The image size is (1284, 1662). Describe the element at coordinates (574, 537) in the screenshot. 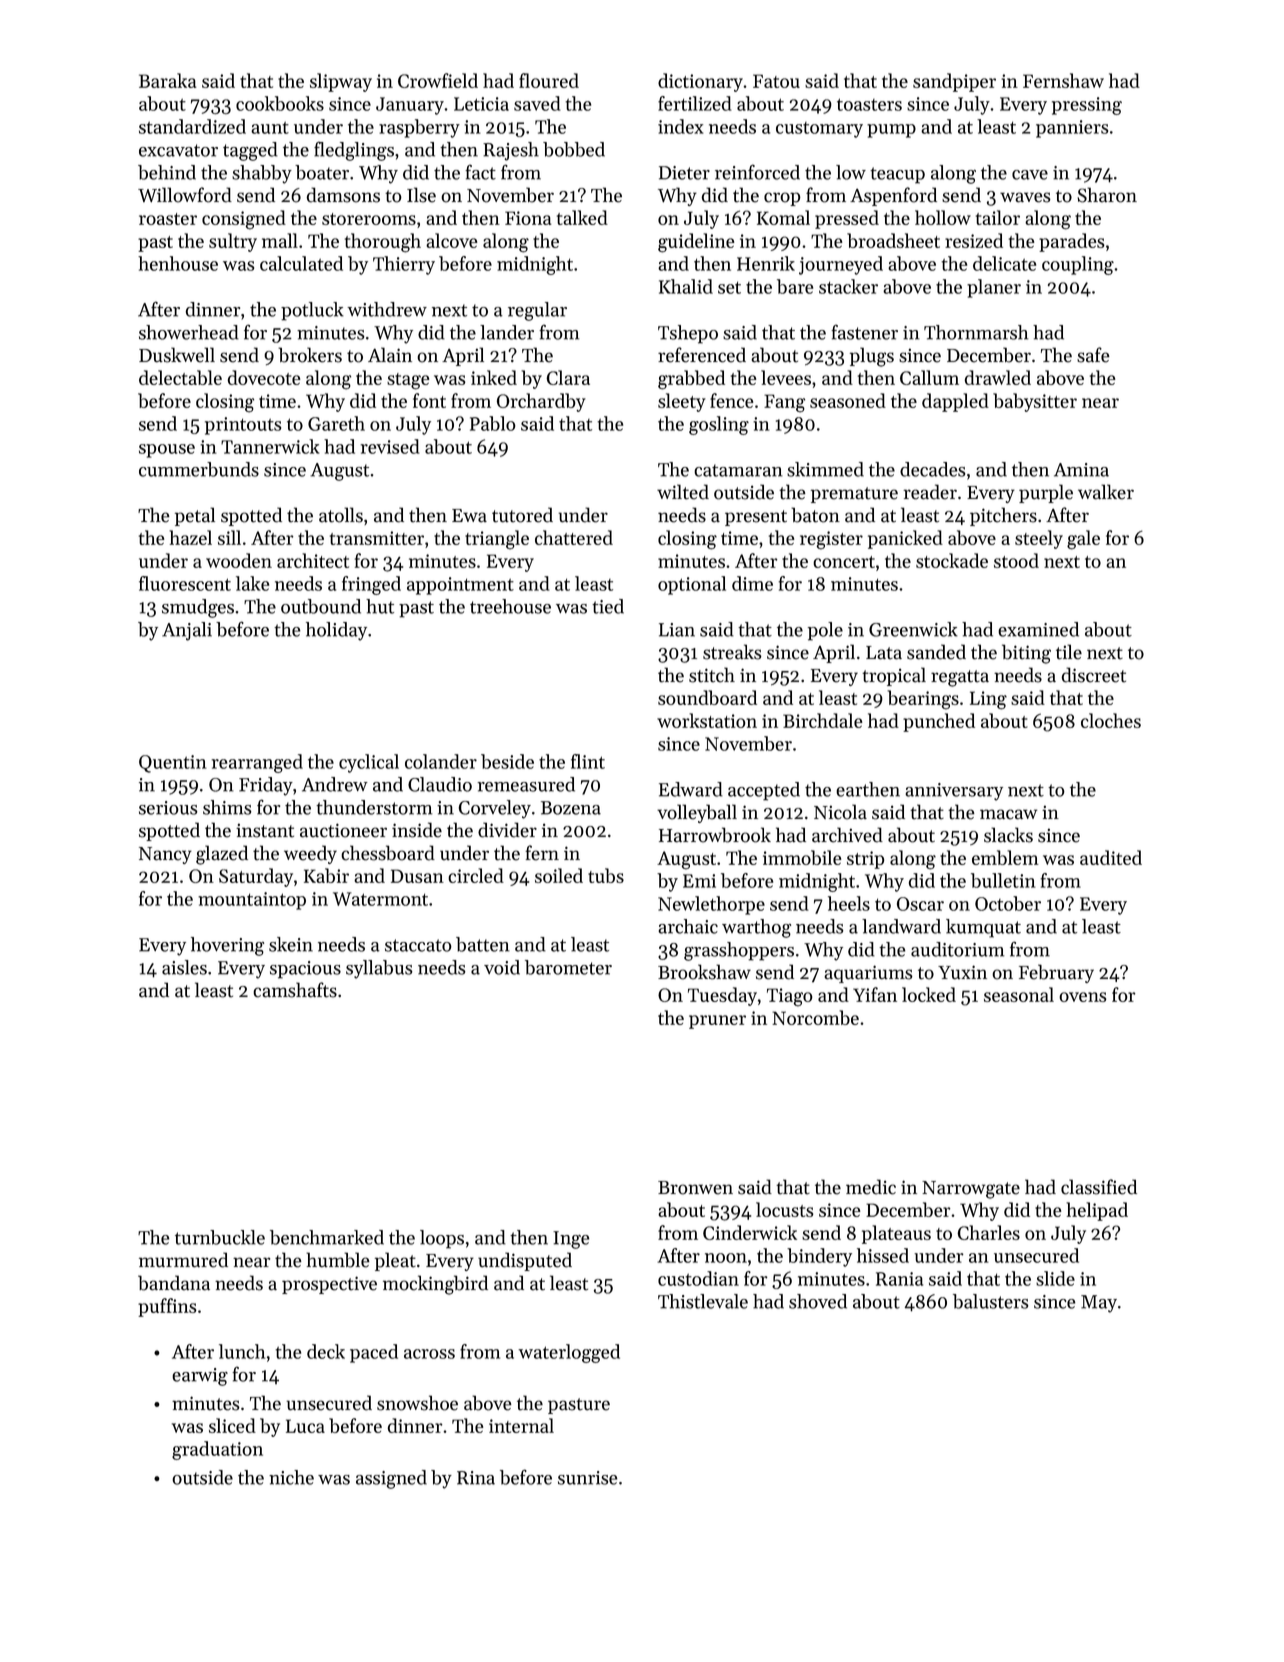

I see `chattered` at that location.
